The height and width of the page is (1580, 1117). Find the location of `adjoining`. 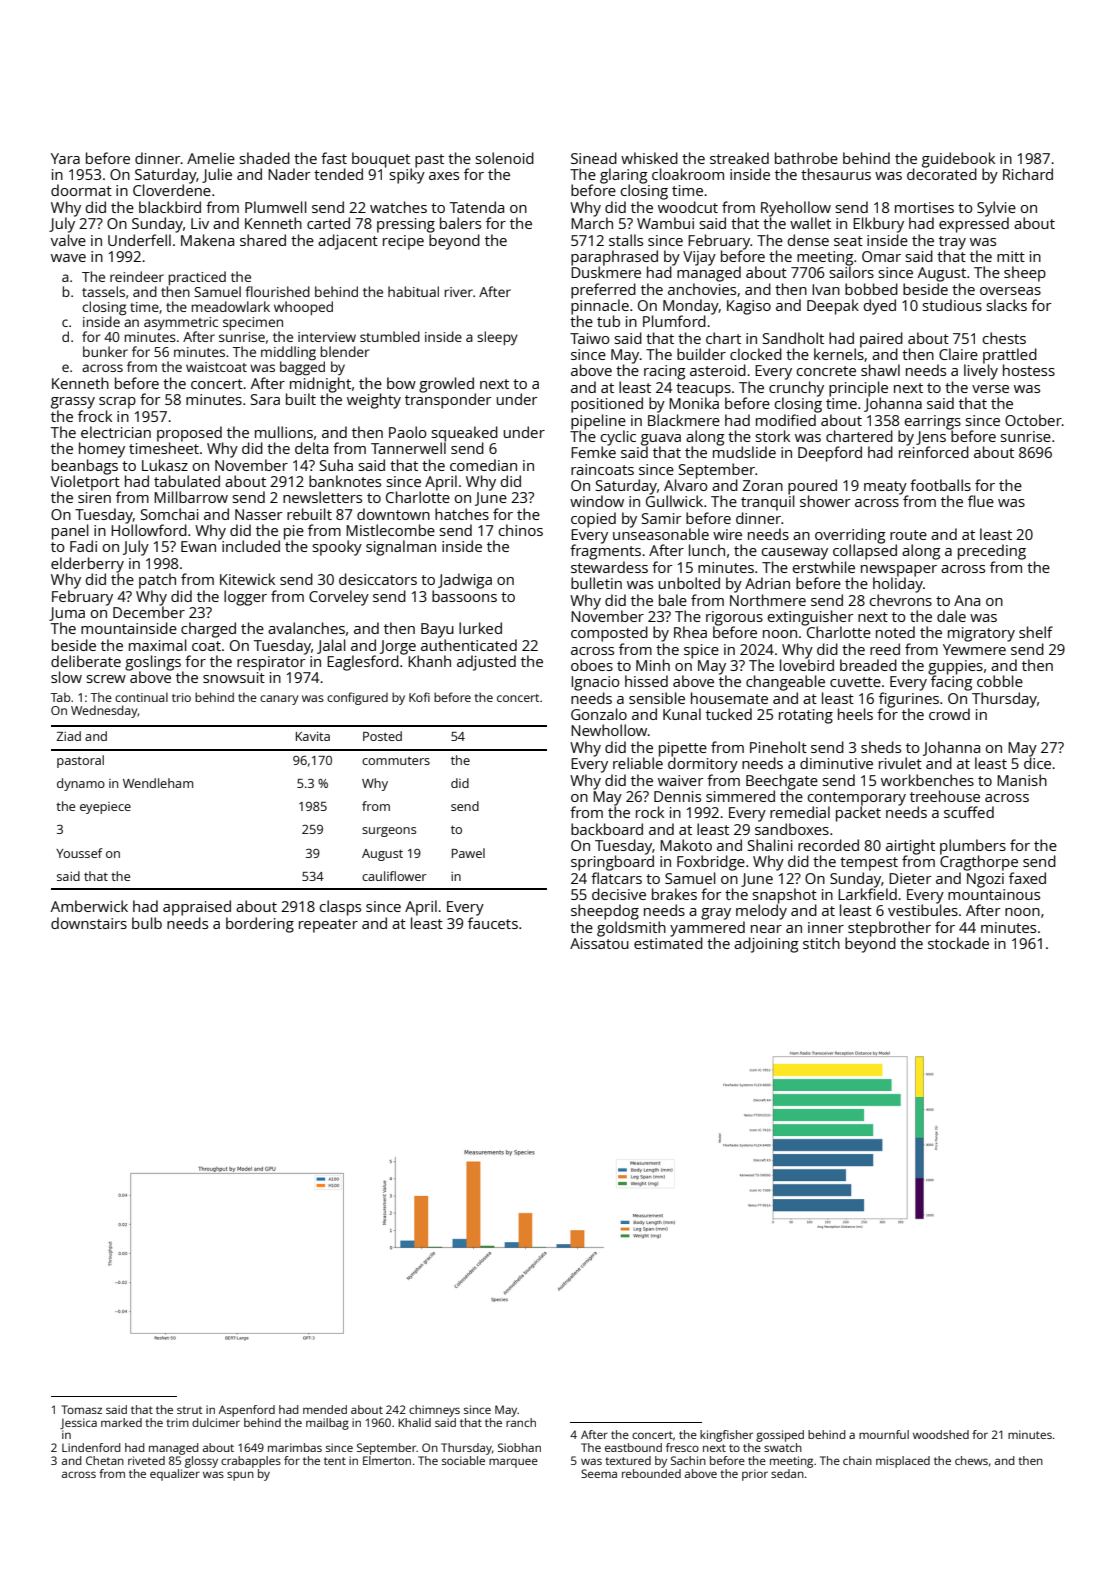

adjoining is located at coordinates (766, 945).
